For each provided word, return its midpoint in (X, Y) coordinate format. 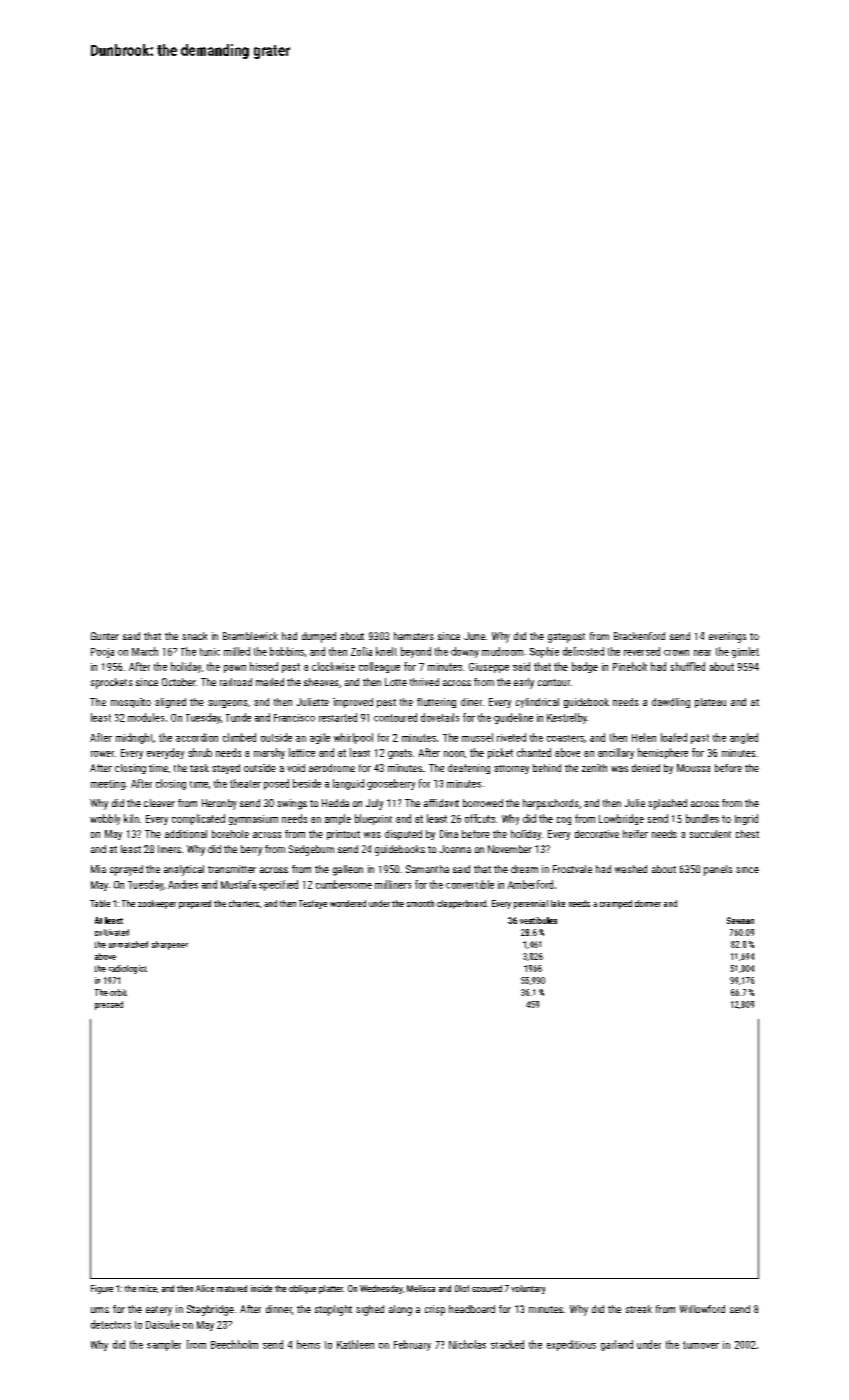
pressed (109, 1005)
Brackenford (639, 636)
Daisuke (163, 1324)
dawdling (671, 703)
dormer (648, 903)
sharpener (170, 945)
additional (186, 834)
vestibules (538, 920)
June (474, 636)
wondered (348, 903)
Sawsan (740, 920)
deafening (469, 769)
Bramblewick (250, 636)
